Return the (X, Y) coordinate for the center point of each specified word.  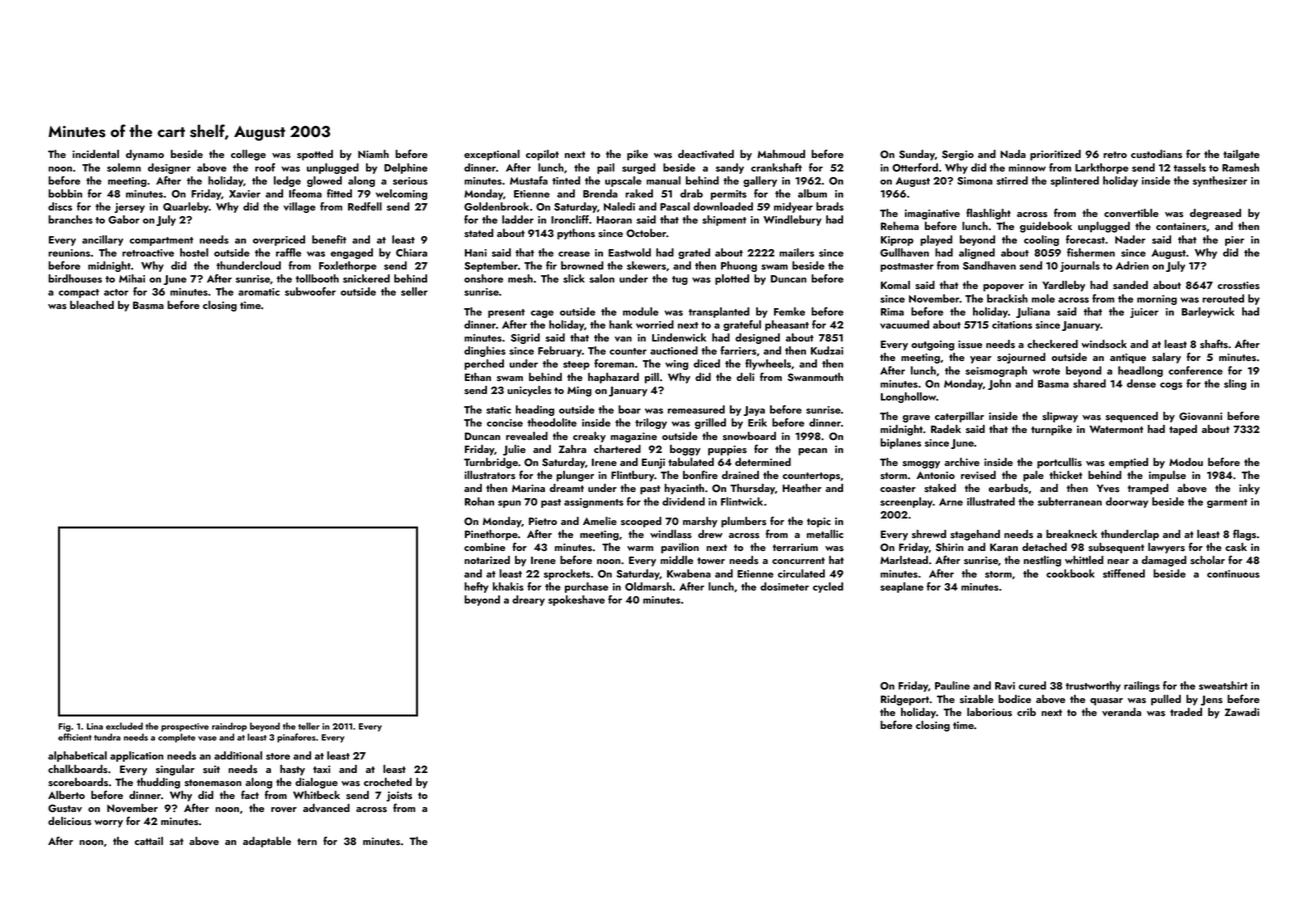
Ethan (478, 377)
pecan (812, 452)
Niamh (373, 154)
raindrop (229, 727)
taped (1183, 430)
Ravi (1005, 686)
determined (763, 462)
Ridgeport (905, 700)
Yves (1108, 488)
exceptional (492, 155)
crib (1026, 712)
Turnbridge (491, 463)
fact (250, 794)
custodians (1156, 154)
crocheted (388, 782)
